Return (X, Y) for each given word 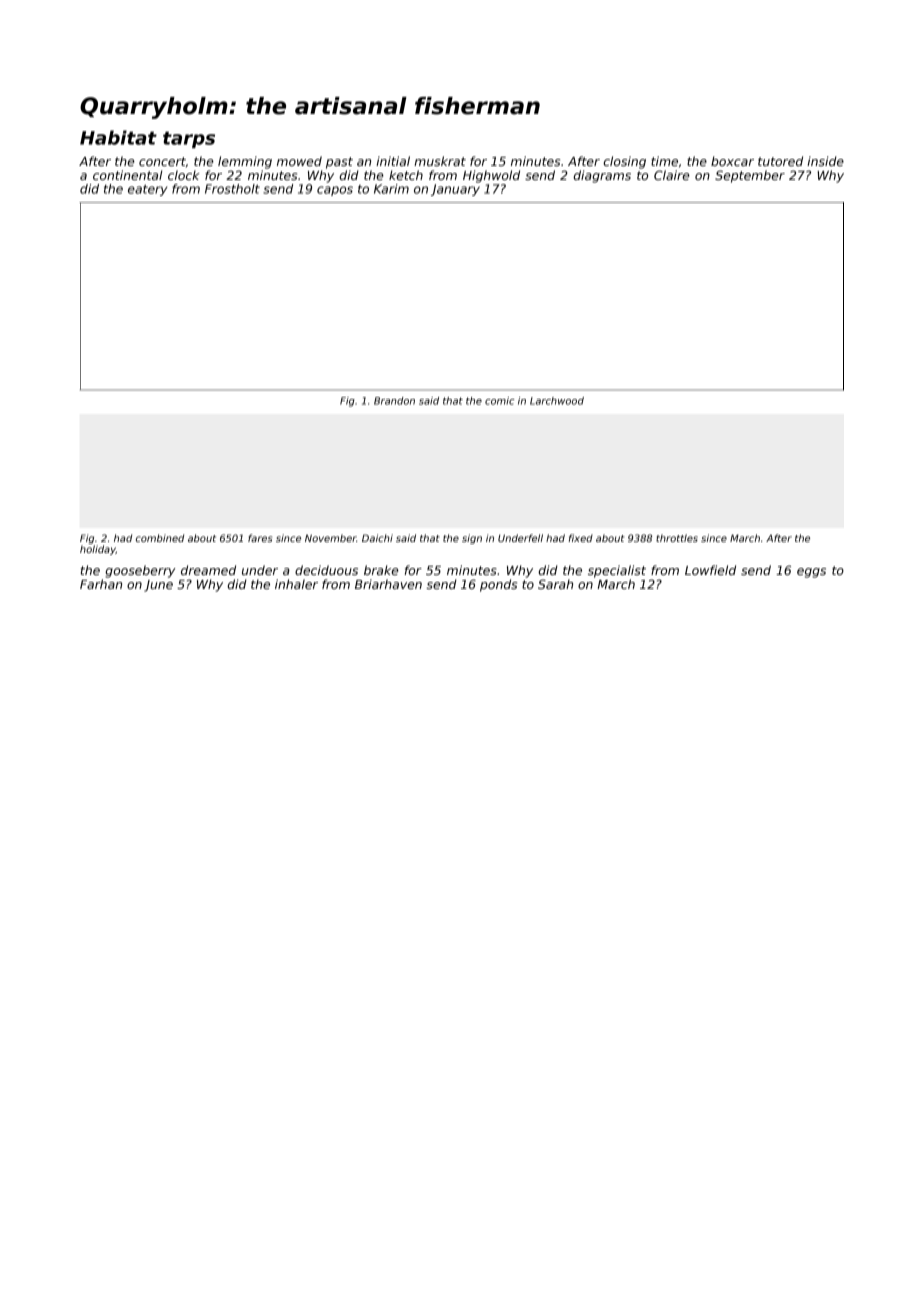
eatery (147, 190)
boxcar (732, 161)
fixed (581, 538)
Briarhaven (388, 584)
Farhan (101, 584)
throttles (677, 538)
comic (499, 401)
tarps (189, 139)
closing (624, 162)
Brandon (394, 401)
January (455, 190)
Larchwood (557, 401)
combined (160, 538)
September (750, 176)
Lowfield (710, 570)
